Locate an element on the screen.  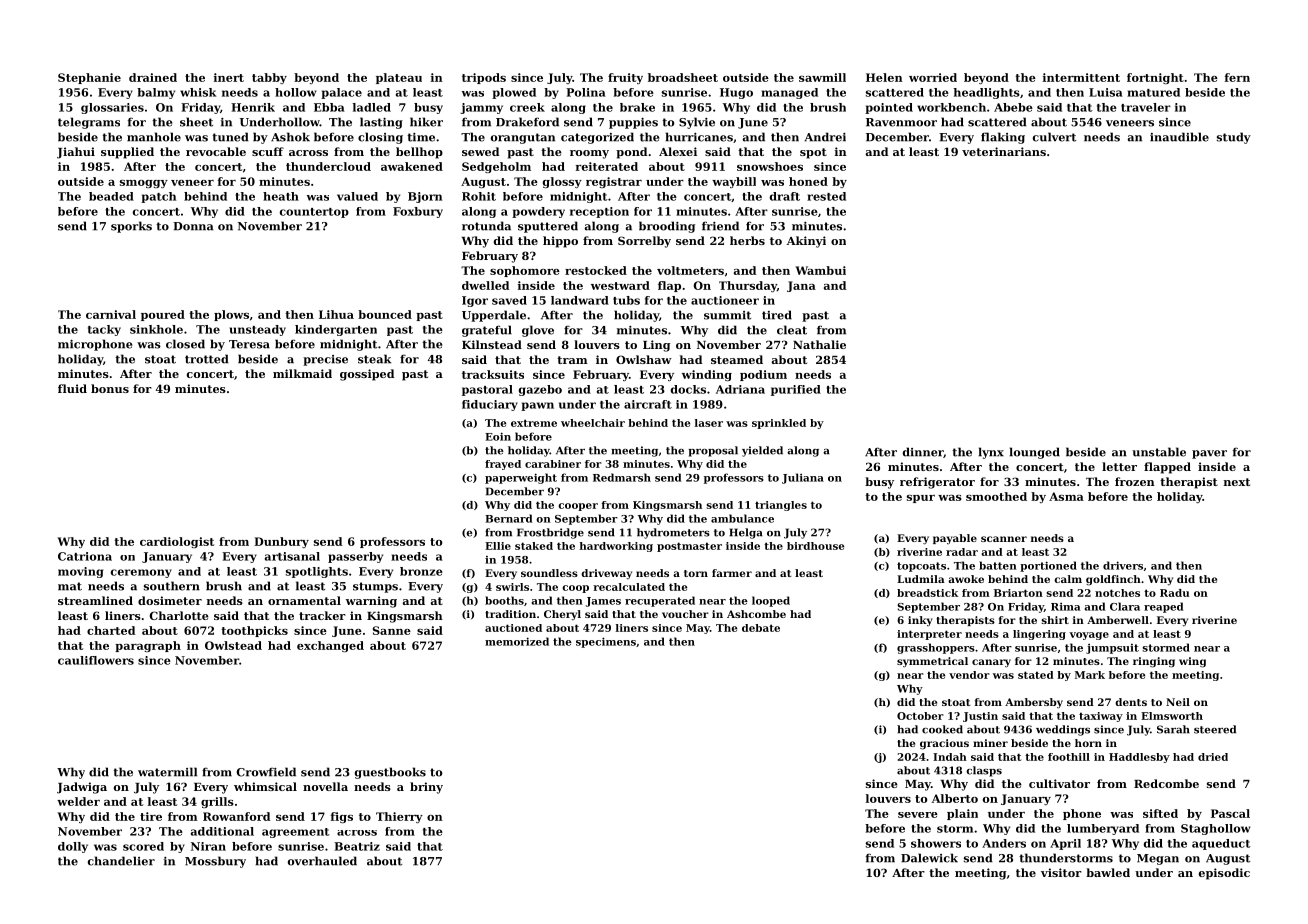
Thierry is located at coordinates (399, 817).
